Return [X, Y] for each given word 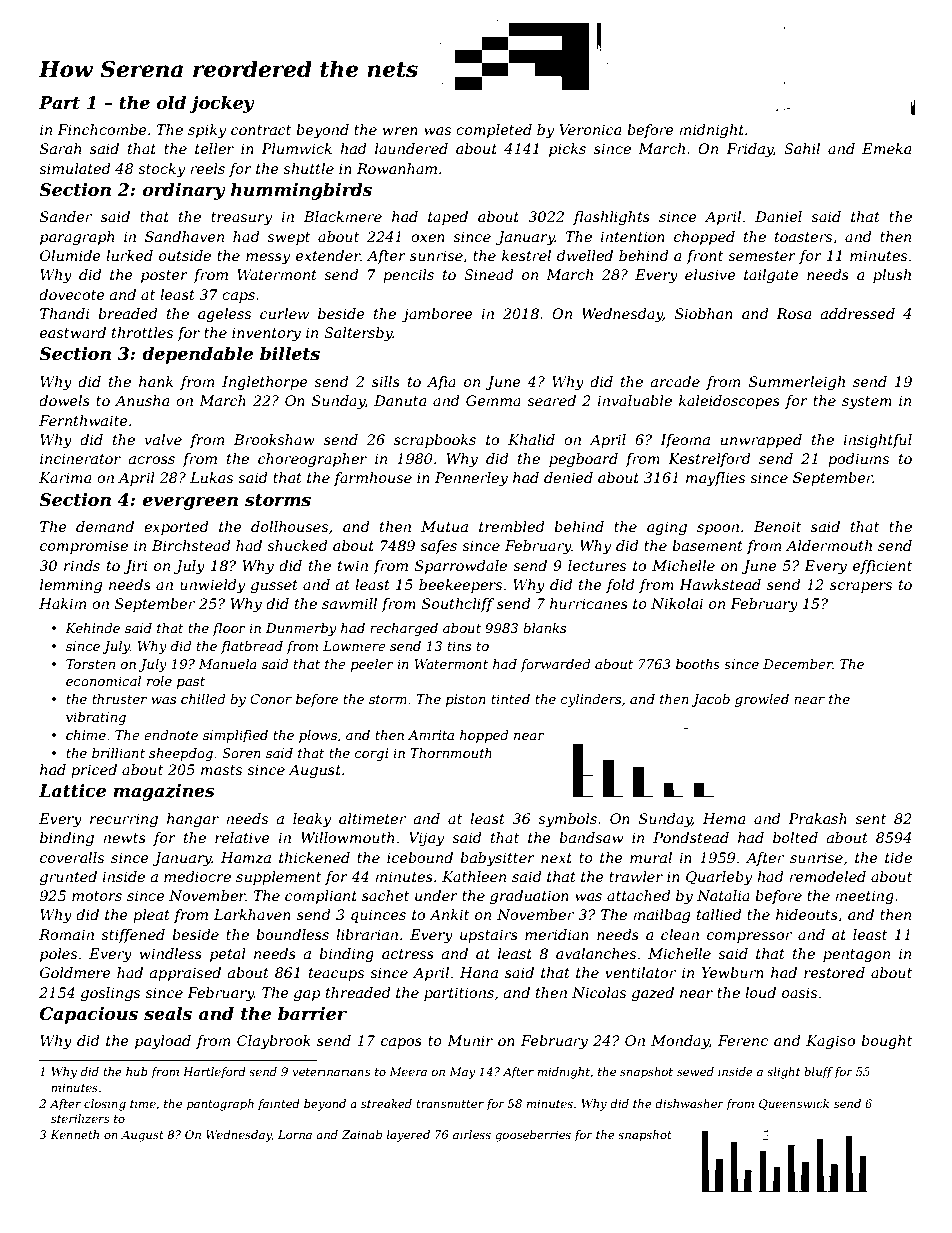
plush [892, 276]
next [556, 858]
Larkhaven [252, 914]
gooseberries [533, 1136]
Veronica [590, 129]
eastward [73, 332]
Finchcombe [102, 129]
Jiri [135, 567]
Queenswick [794, 1104]
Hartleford [214, 1073]
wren [400, 131]
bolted [795, 837]
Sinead [489, 274]
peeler [372, 665]
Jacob [710, 700]
